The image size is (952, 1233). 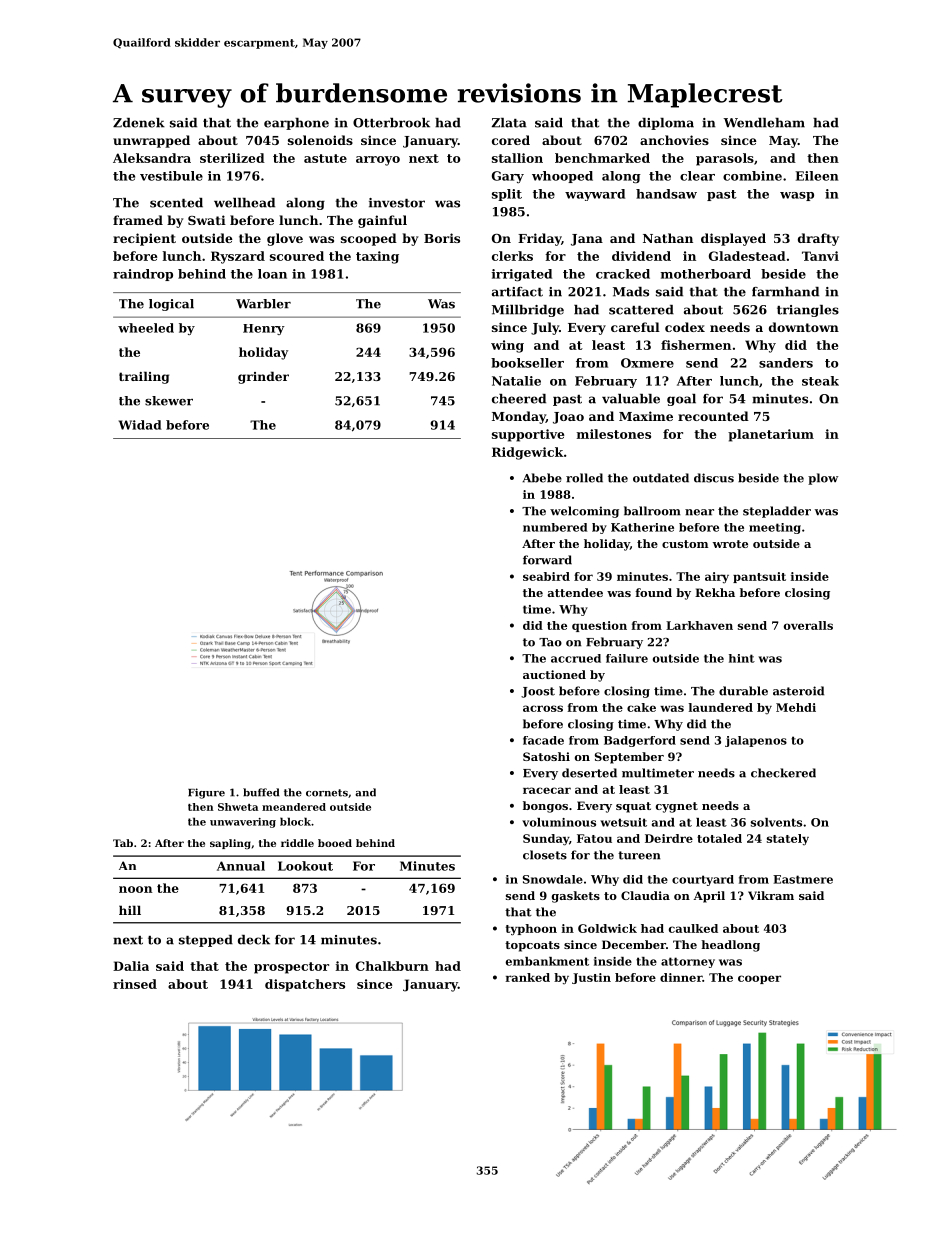 What do you see at coordinates (764, 123) in the screenshot?
I see `Wendleham` at bounding box center [764, 123].
